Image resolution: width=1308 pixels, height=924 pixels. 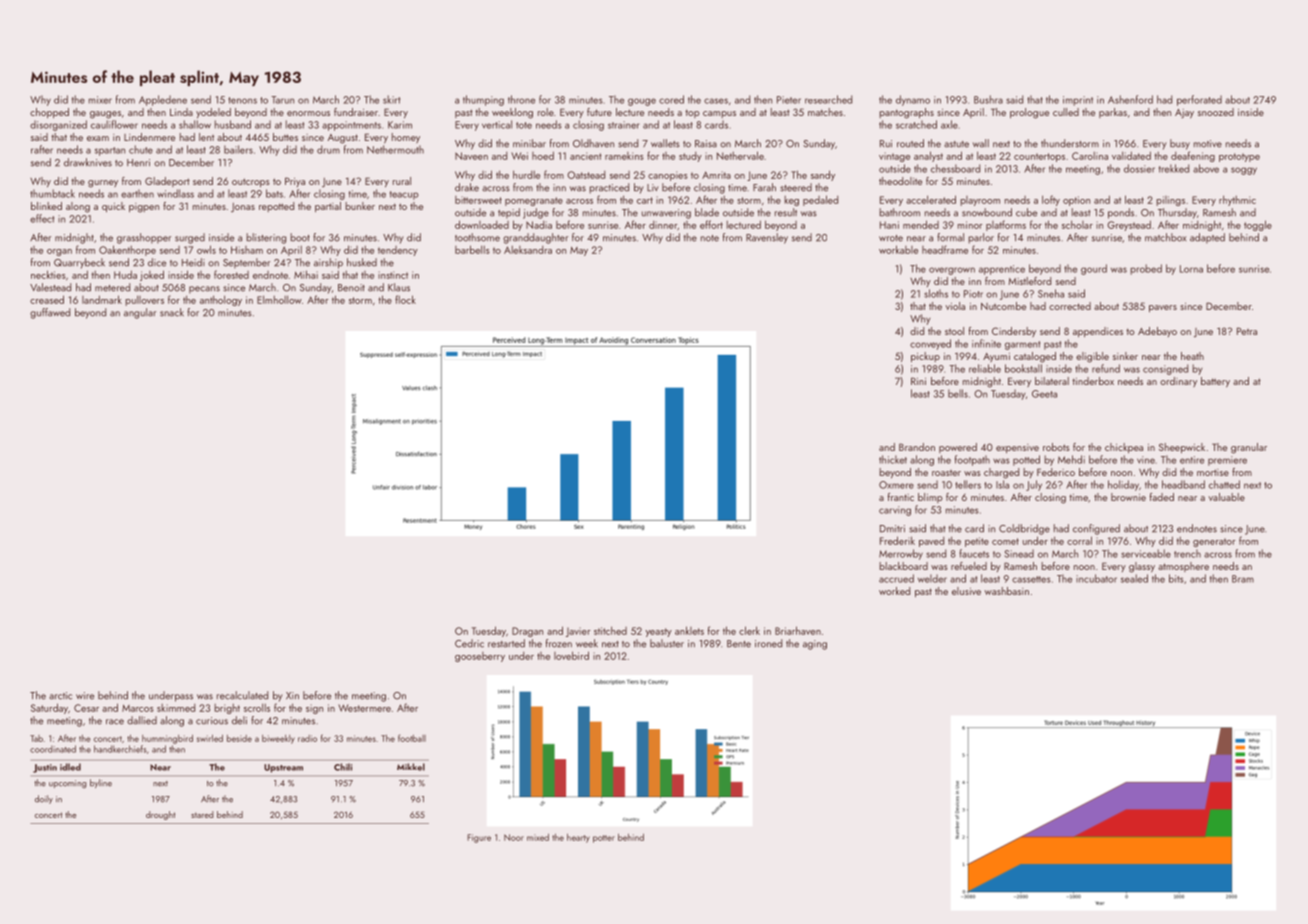 I want to click on guffawed, so click(x=50, y=313).
